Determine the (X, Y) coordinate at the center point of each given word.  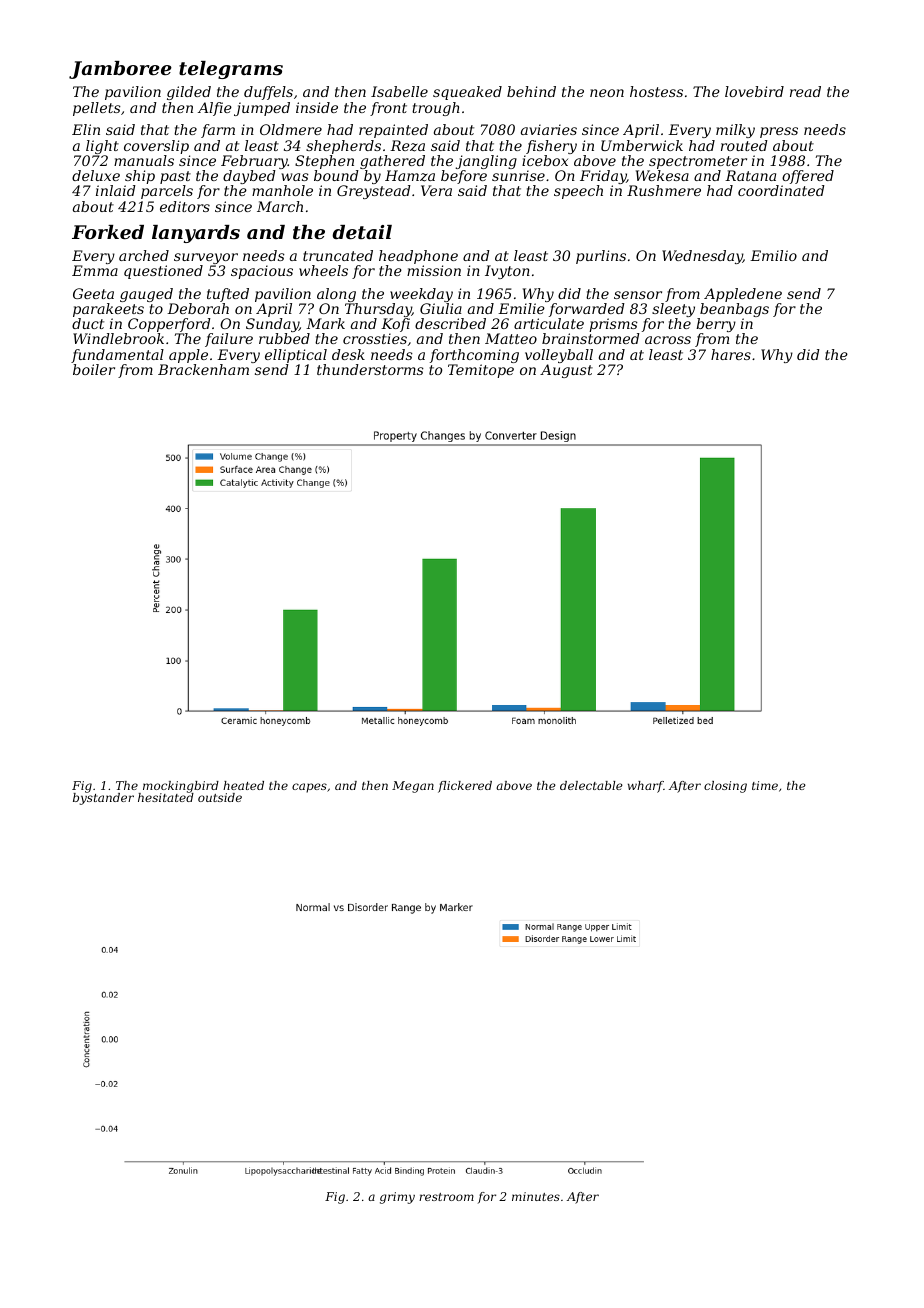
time (765, 785)
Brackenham (203, 369)
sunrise (518, 175)
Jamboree (120, 70)
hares (731, 354)
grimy (397, 1198)
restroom (446, 1197)
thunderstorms (370, 369)
